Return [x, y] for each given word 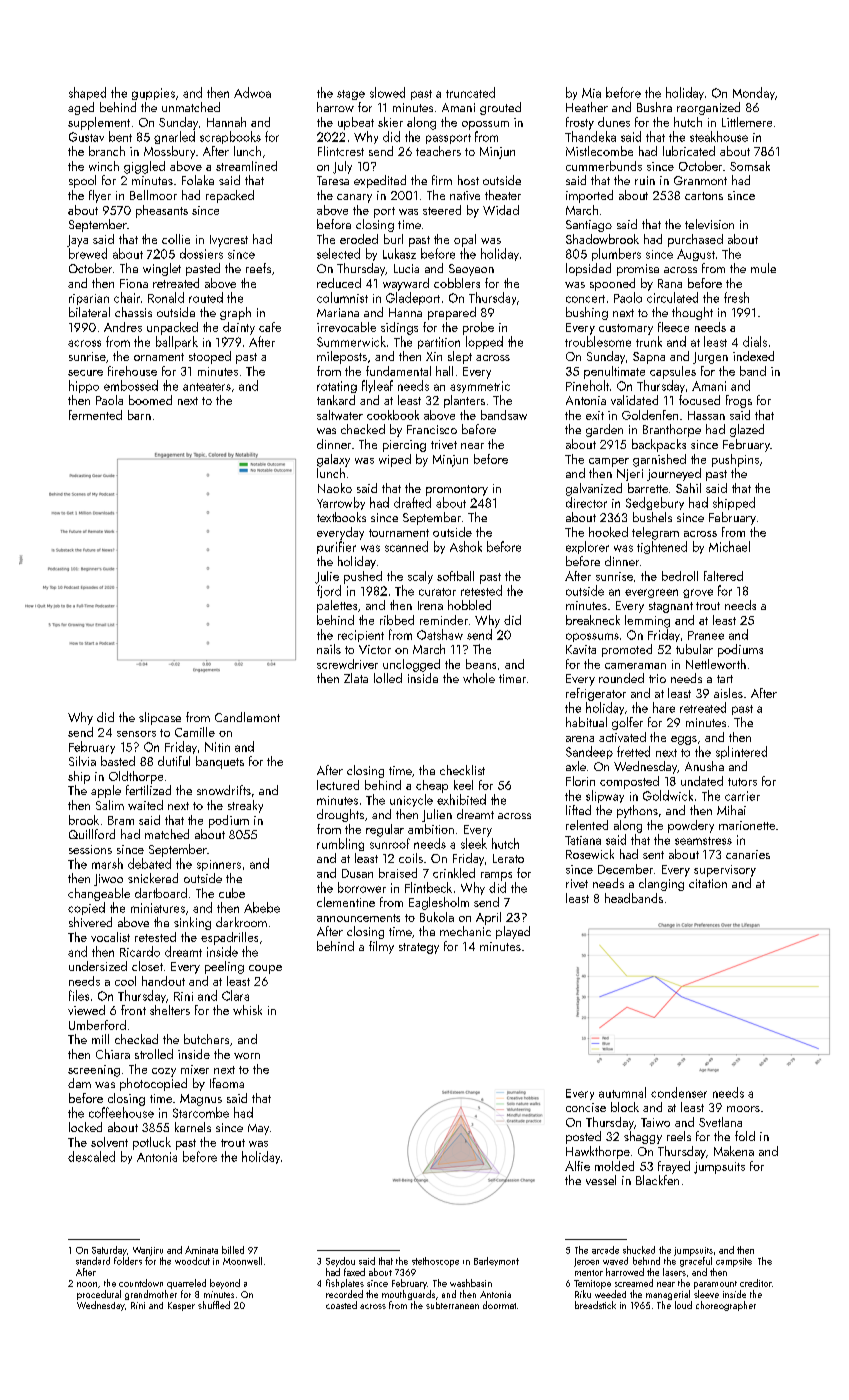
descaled [91, 1156]
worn [247, 1056]
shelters [170, 1010]
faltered [723, 576]
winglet [162, 269]
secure [85, 373]
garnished [659, 460]
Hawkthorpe [598, 1152]
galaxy [333, 460]
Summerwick [351, 341]
